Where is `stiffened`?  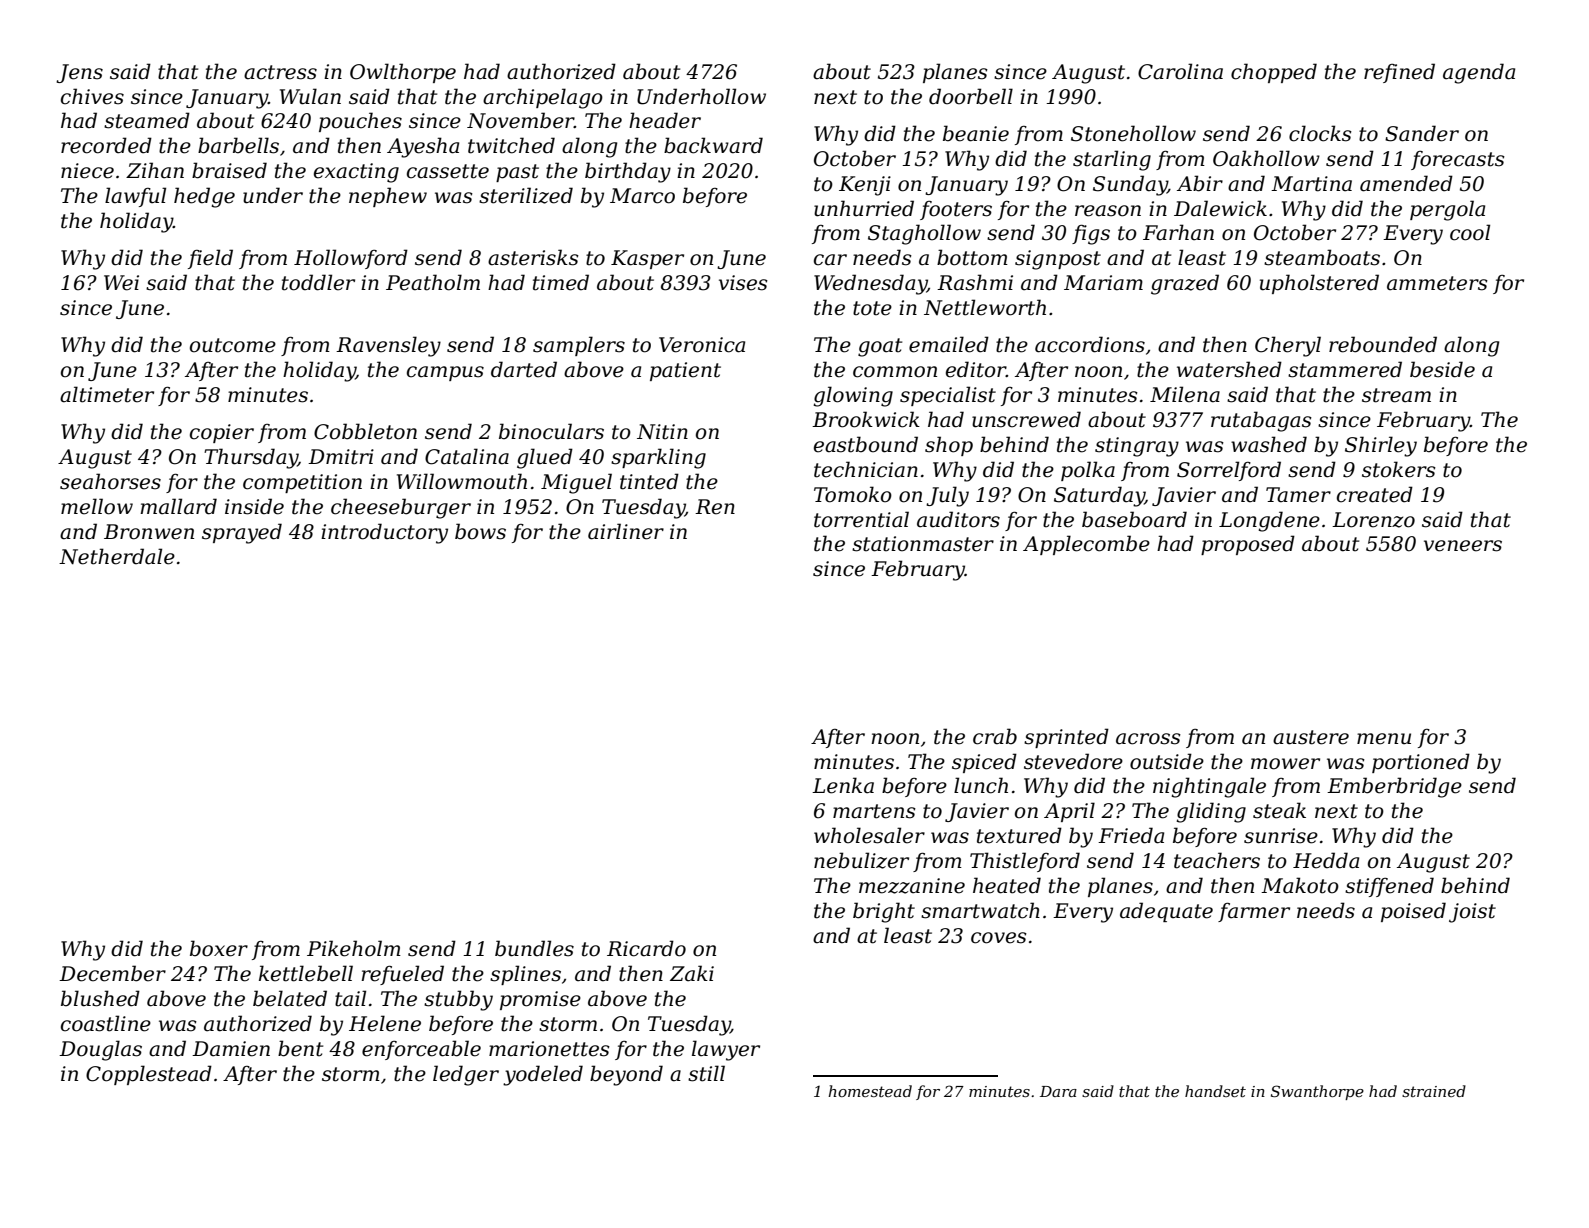
stiffened is located at coordinates (1389, 887).
